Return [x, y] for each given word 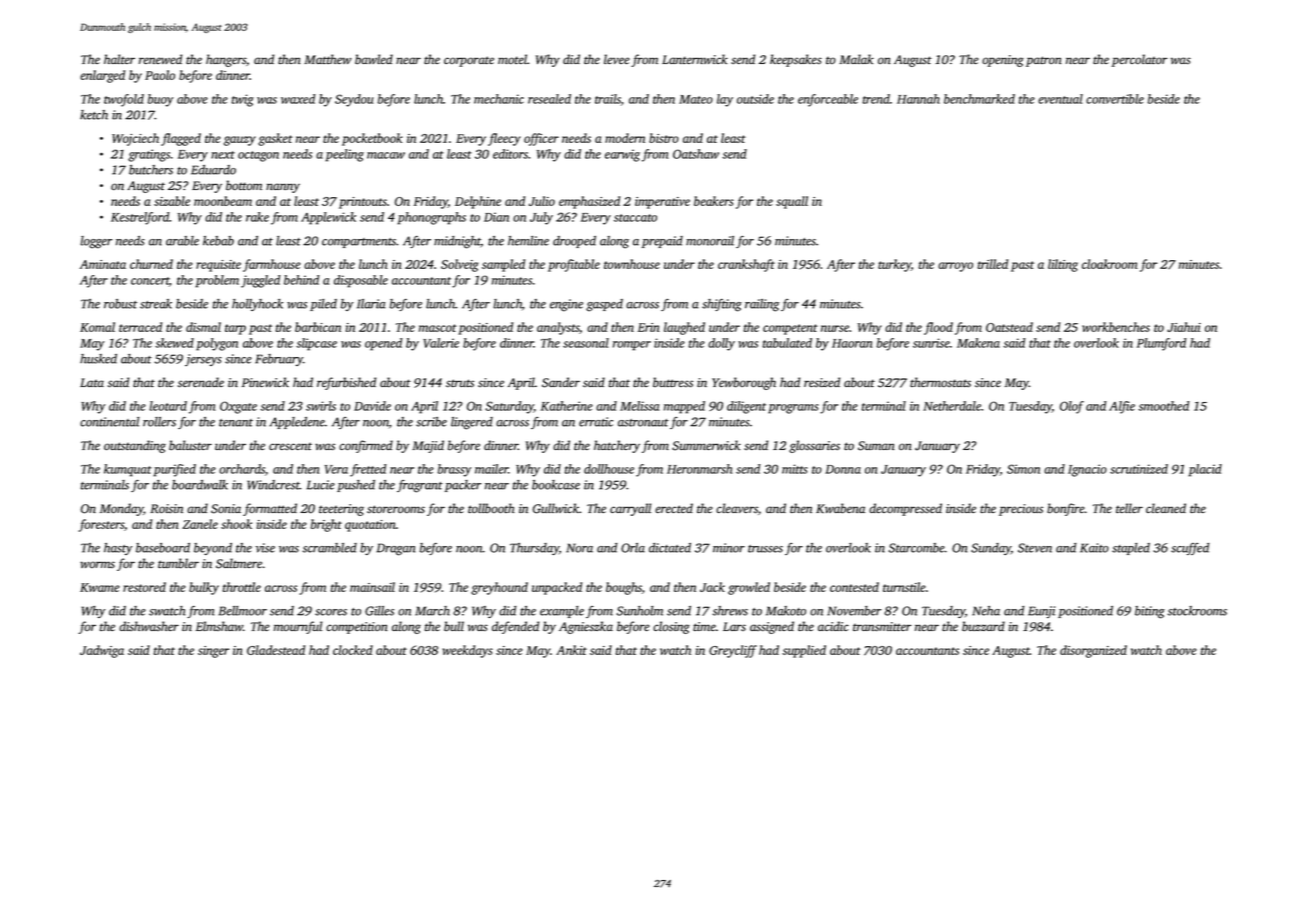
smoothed [1163, 406]
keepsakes [796, 60]
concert [150, 281]
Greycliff [733, 651]
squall [792, 202]
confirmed [366, 446]
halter [119, 59]
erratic [596, 422]
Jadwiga [102, 651]
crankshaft [746, 265]
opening [1003, 61]
